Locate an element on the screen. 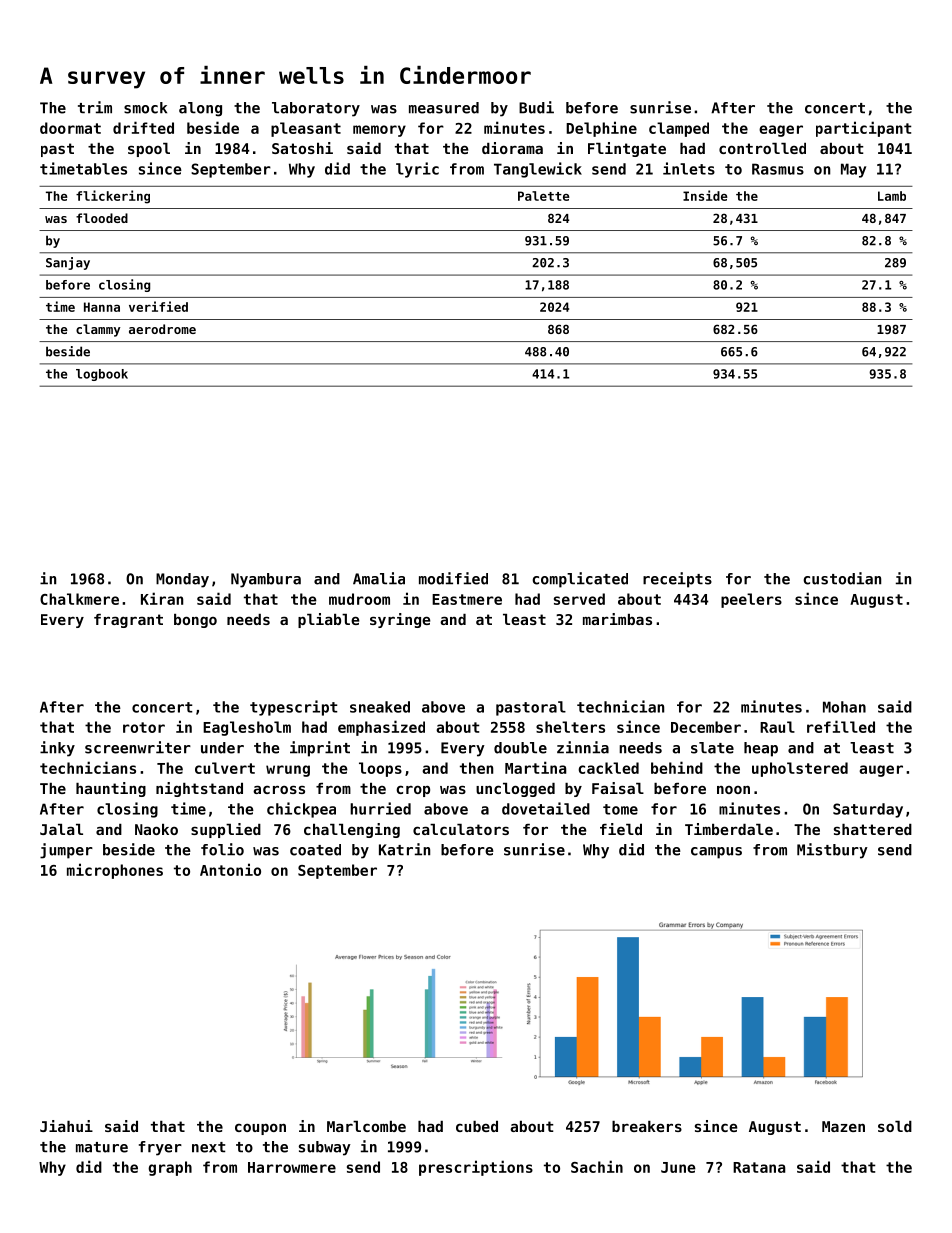 This screenshot has width=952, height=1233. receipts is located at coordinates (677, 580).
